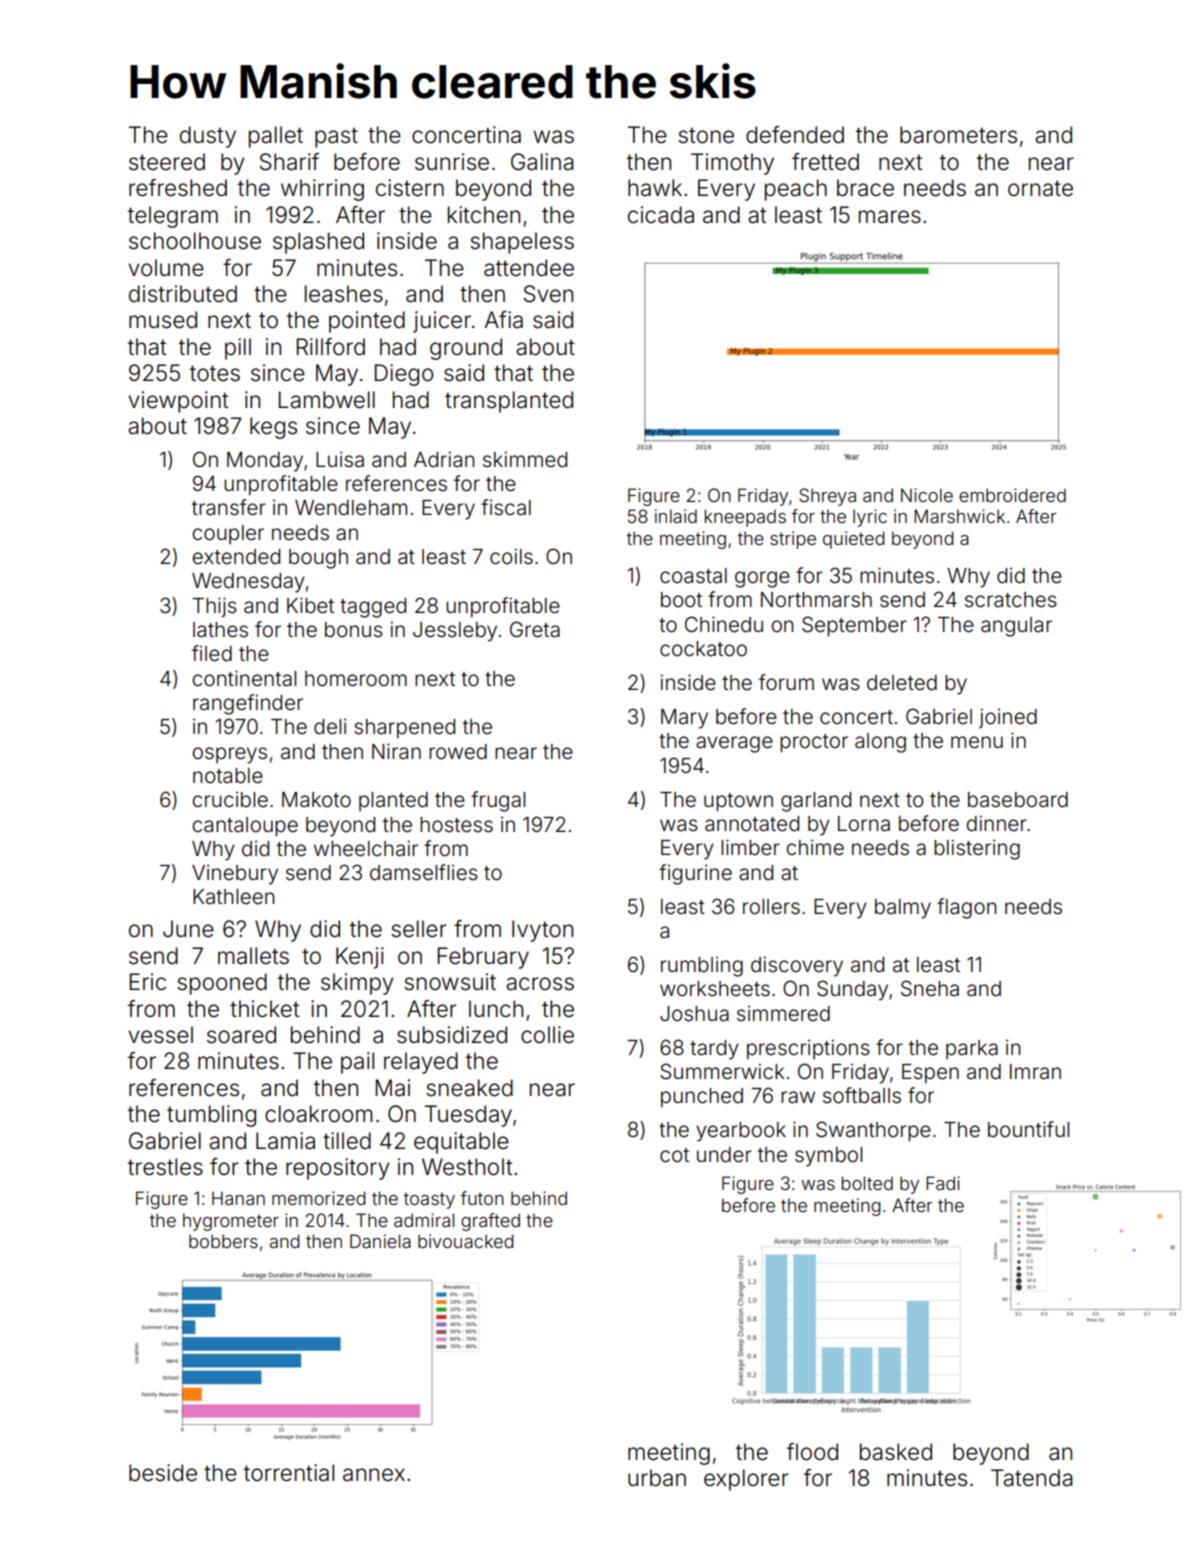 The height and width of the screenshot is (1556, 1202). What do you see at coordinates (996, 823) in the screenshot?
I see `dinner` at bounding box center [996, 823].
